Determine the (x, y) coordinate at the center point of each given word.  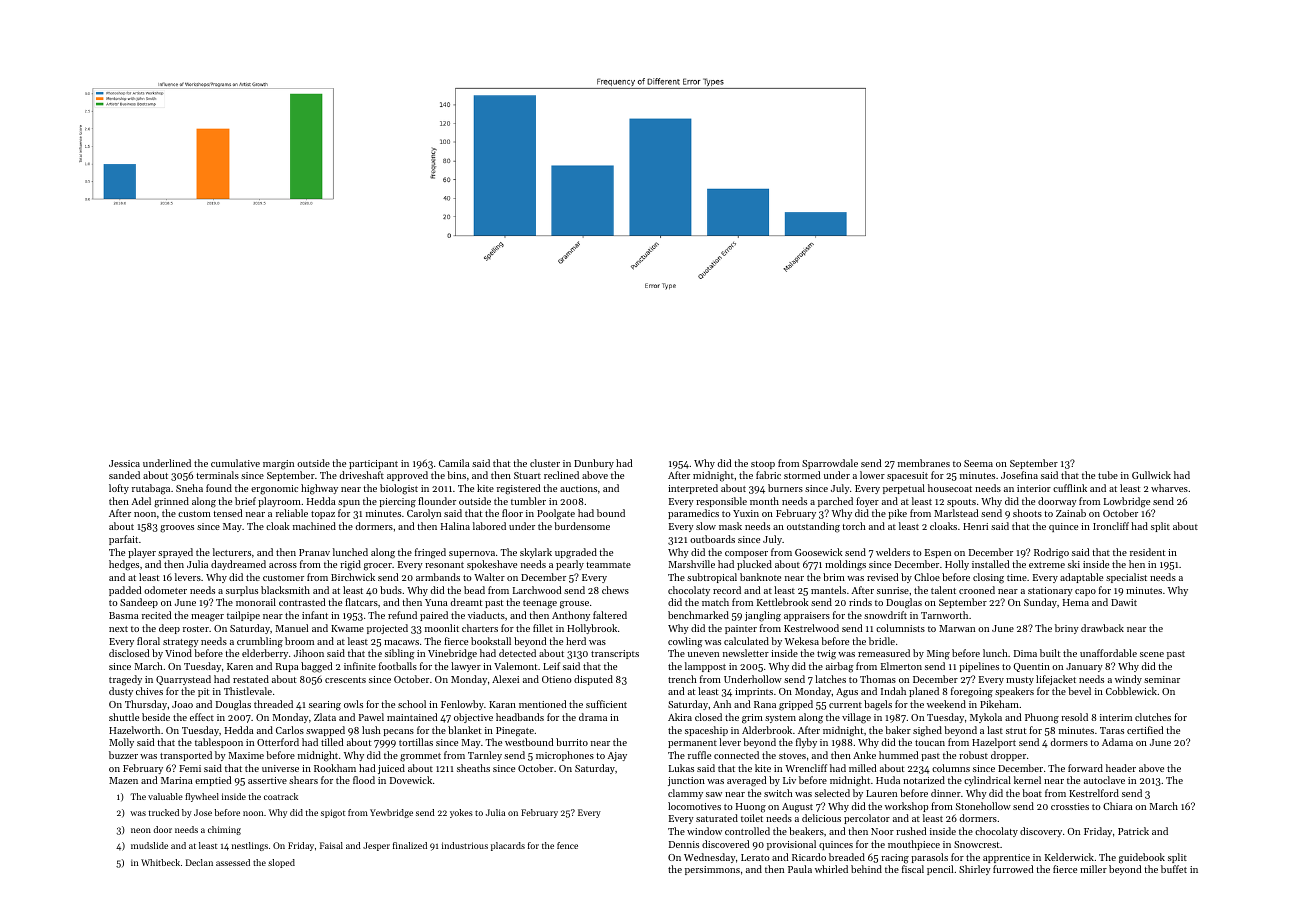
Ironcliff (1111, 526)
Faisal (331, 845)
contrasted (302, 602)
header (1121, 768)
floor (512, 513)
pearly (570, 565)
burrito (572, 742)
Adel (141, 501)
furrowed (1013, 869)
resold (1074, 717)
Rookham (335, 768)
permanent (692, 744)
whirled (831, 869)
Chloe (927, 577)
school (412, 704)
